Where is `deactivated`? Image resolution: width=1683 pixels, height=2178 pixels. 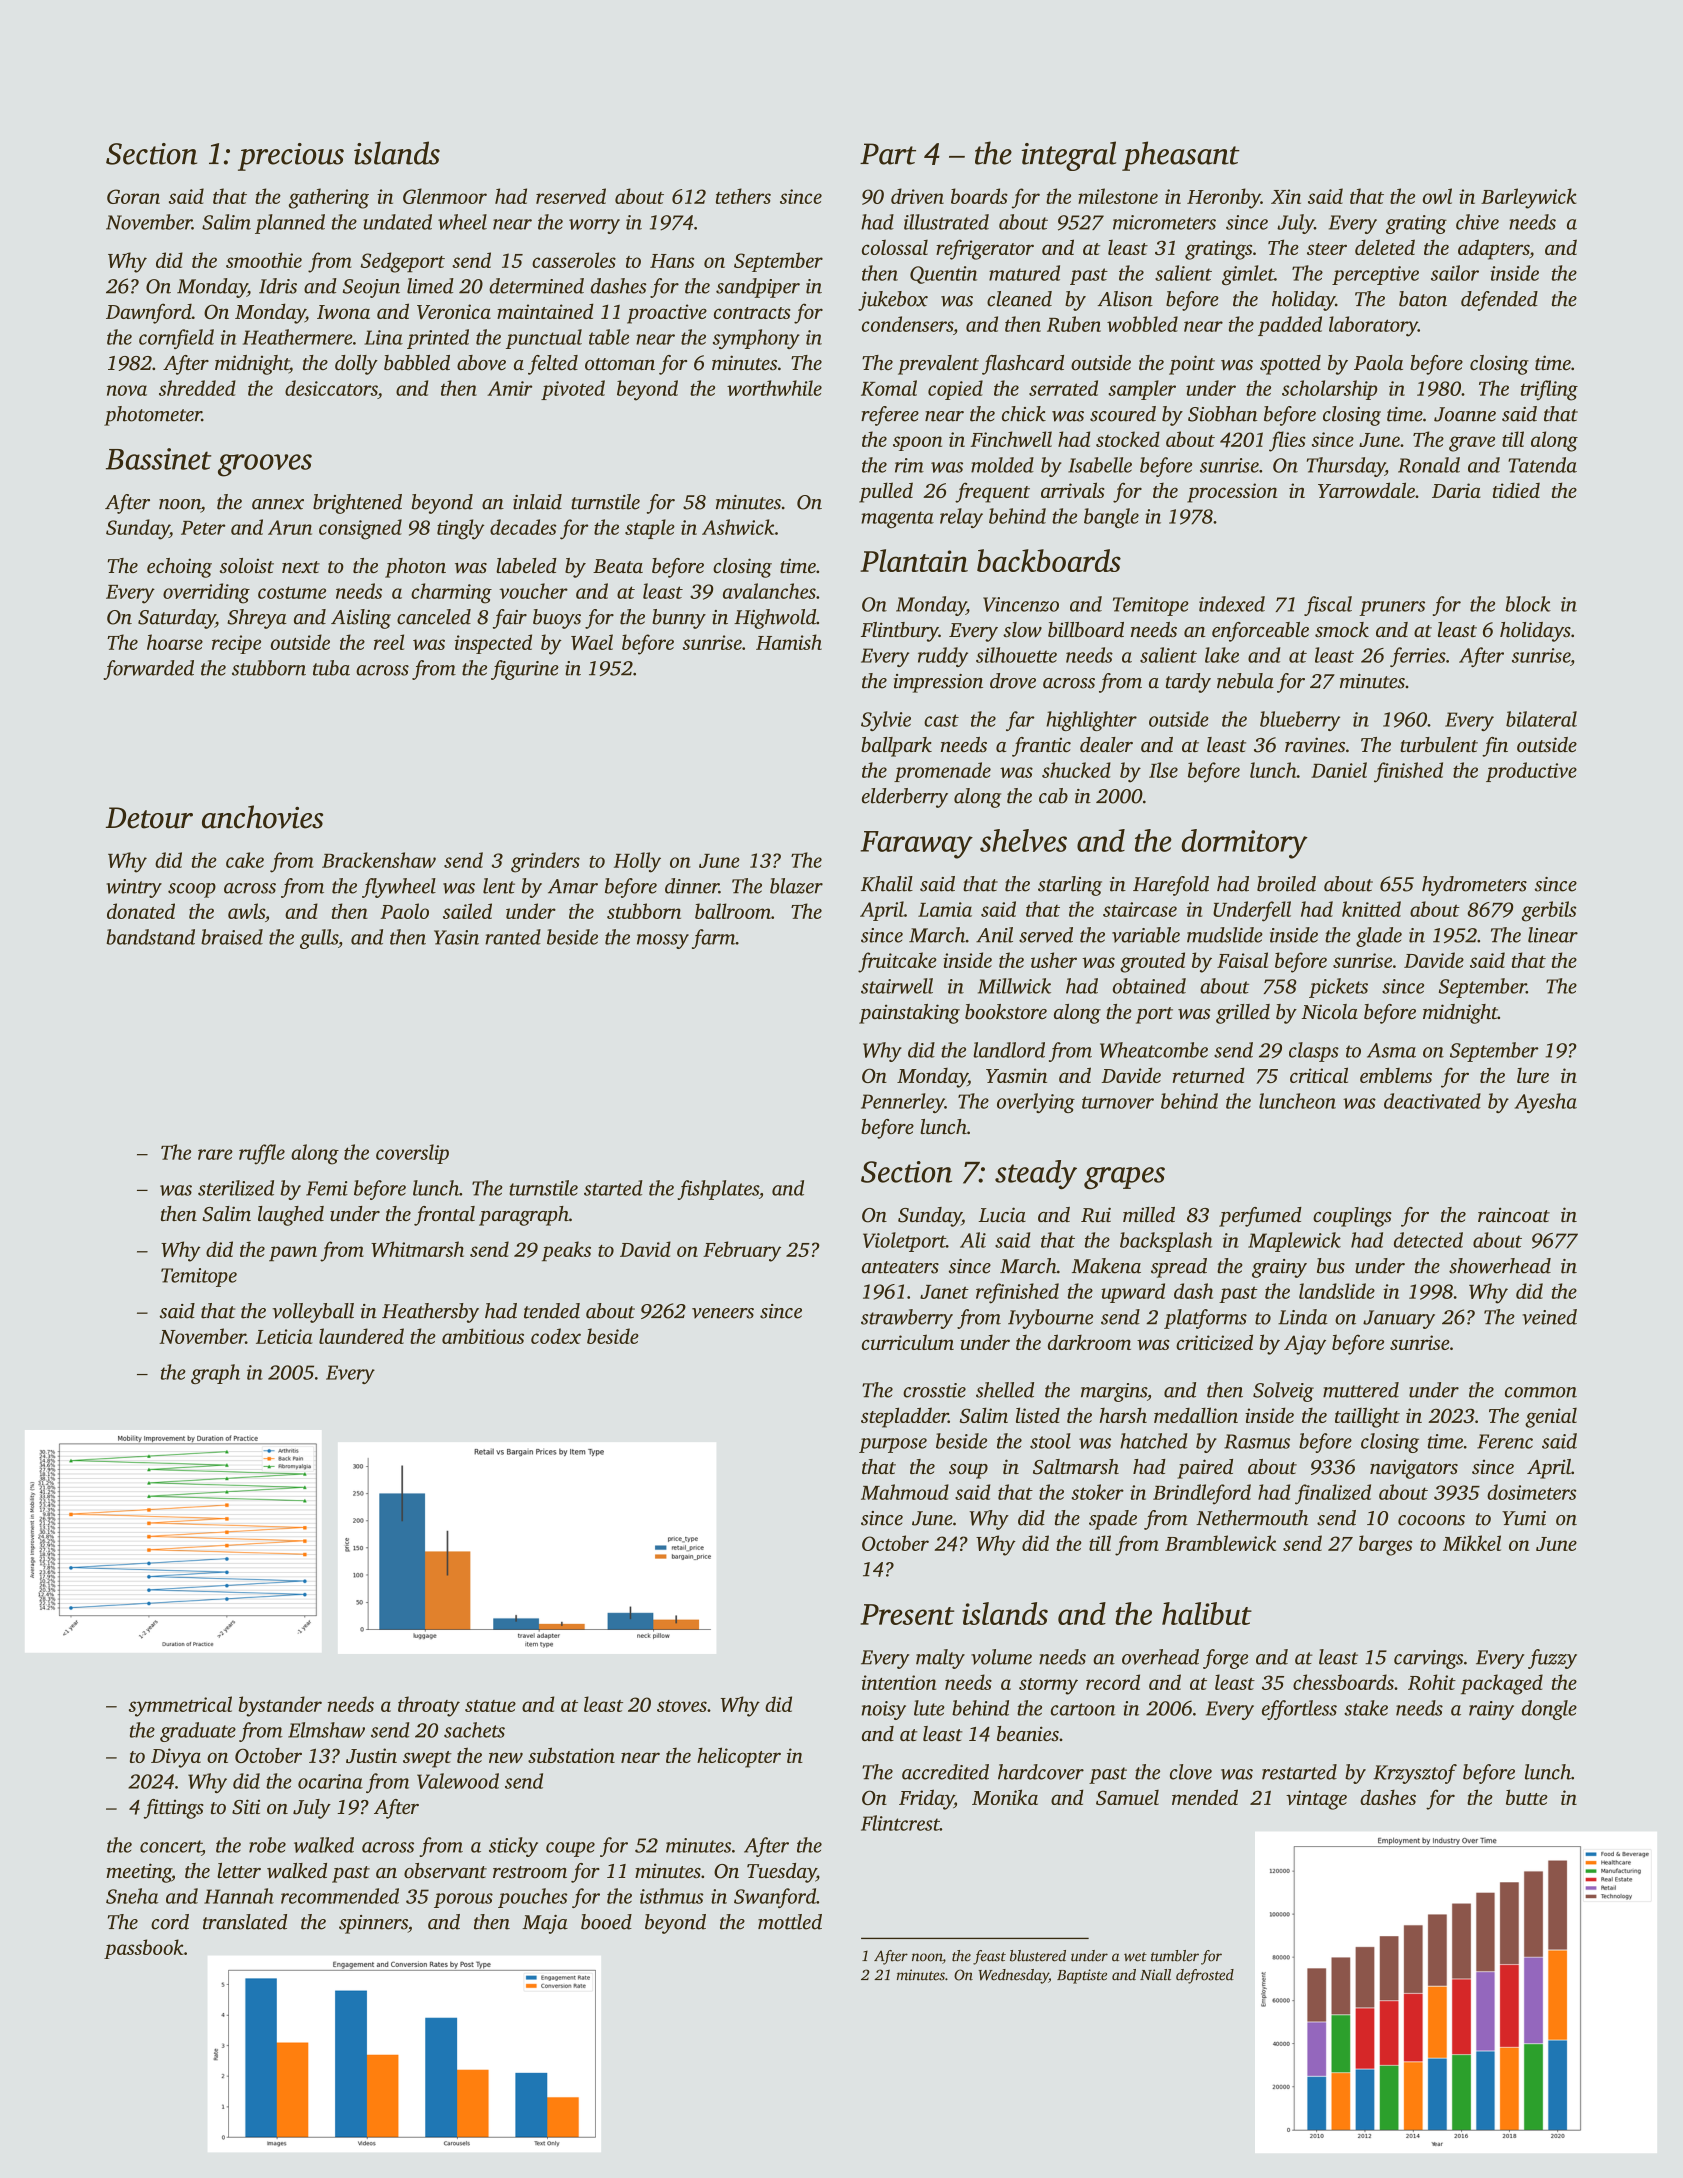 deactivated is located at coordinates (1432, 1101).
